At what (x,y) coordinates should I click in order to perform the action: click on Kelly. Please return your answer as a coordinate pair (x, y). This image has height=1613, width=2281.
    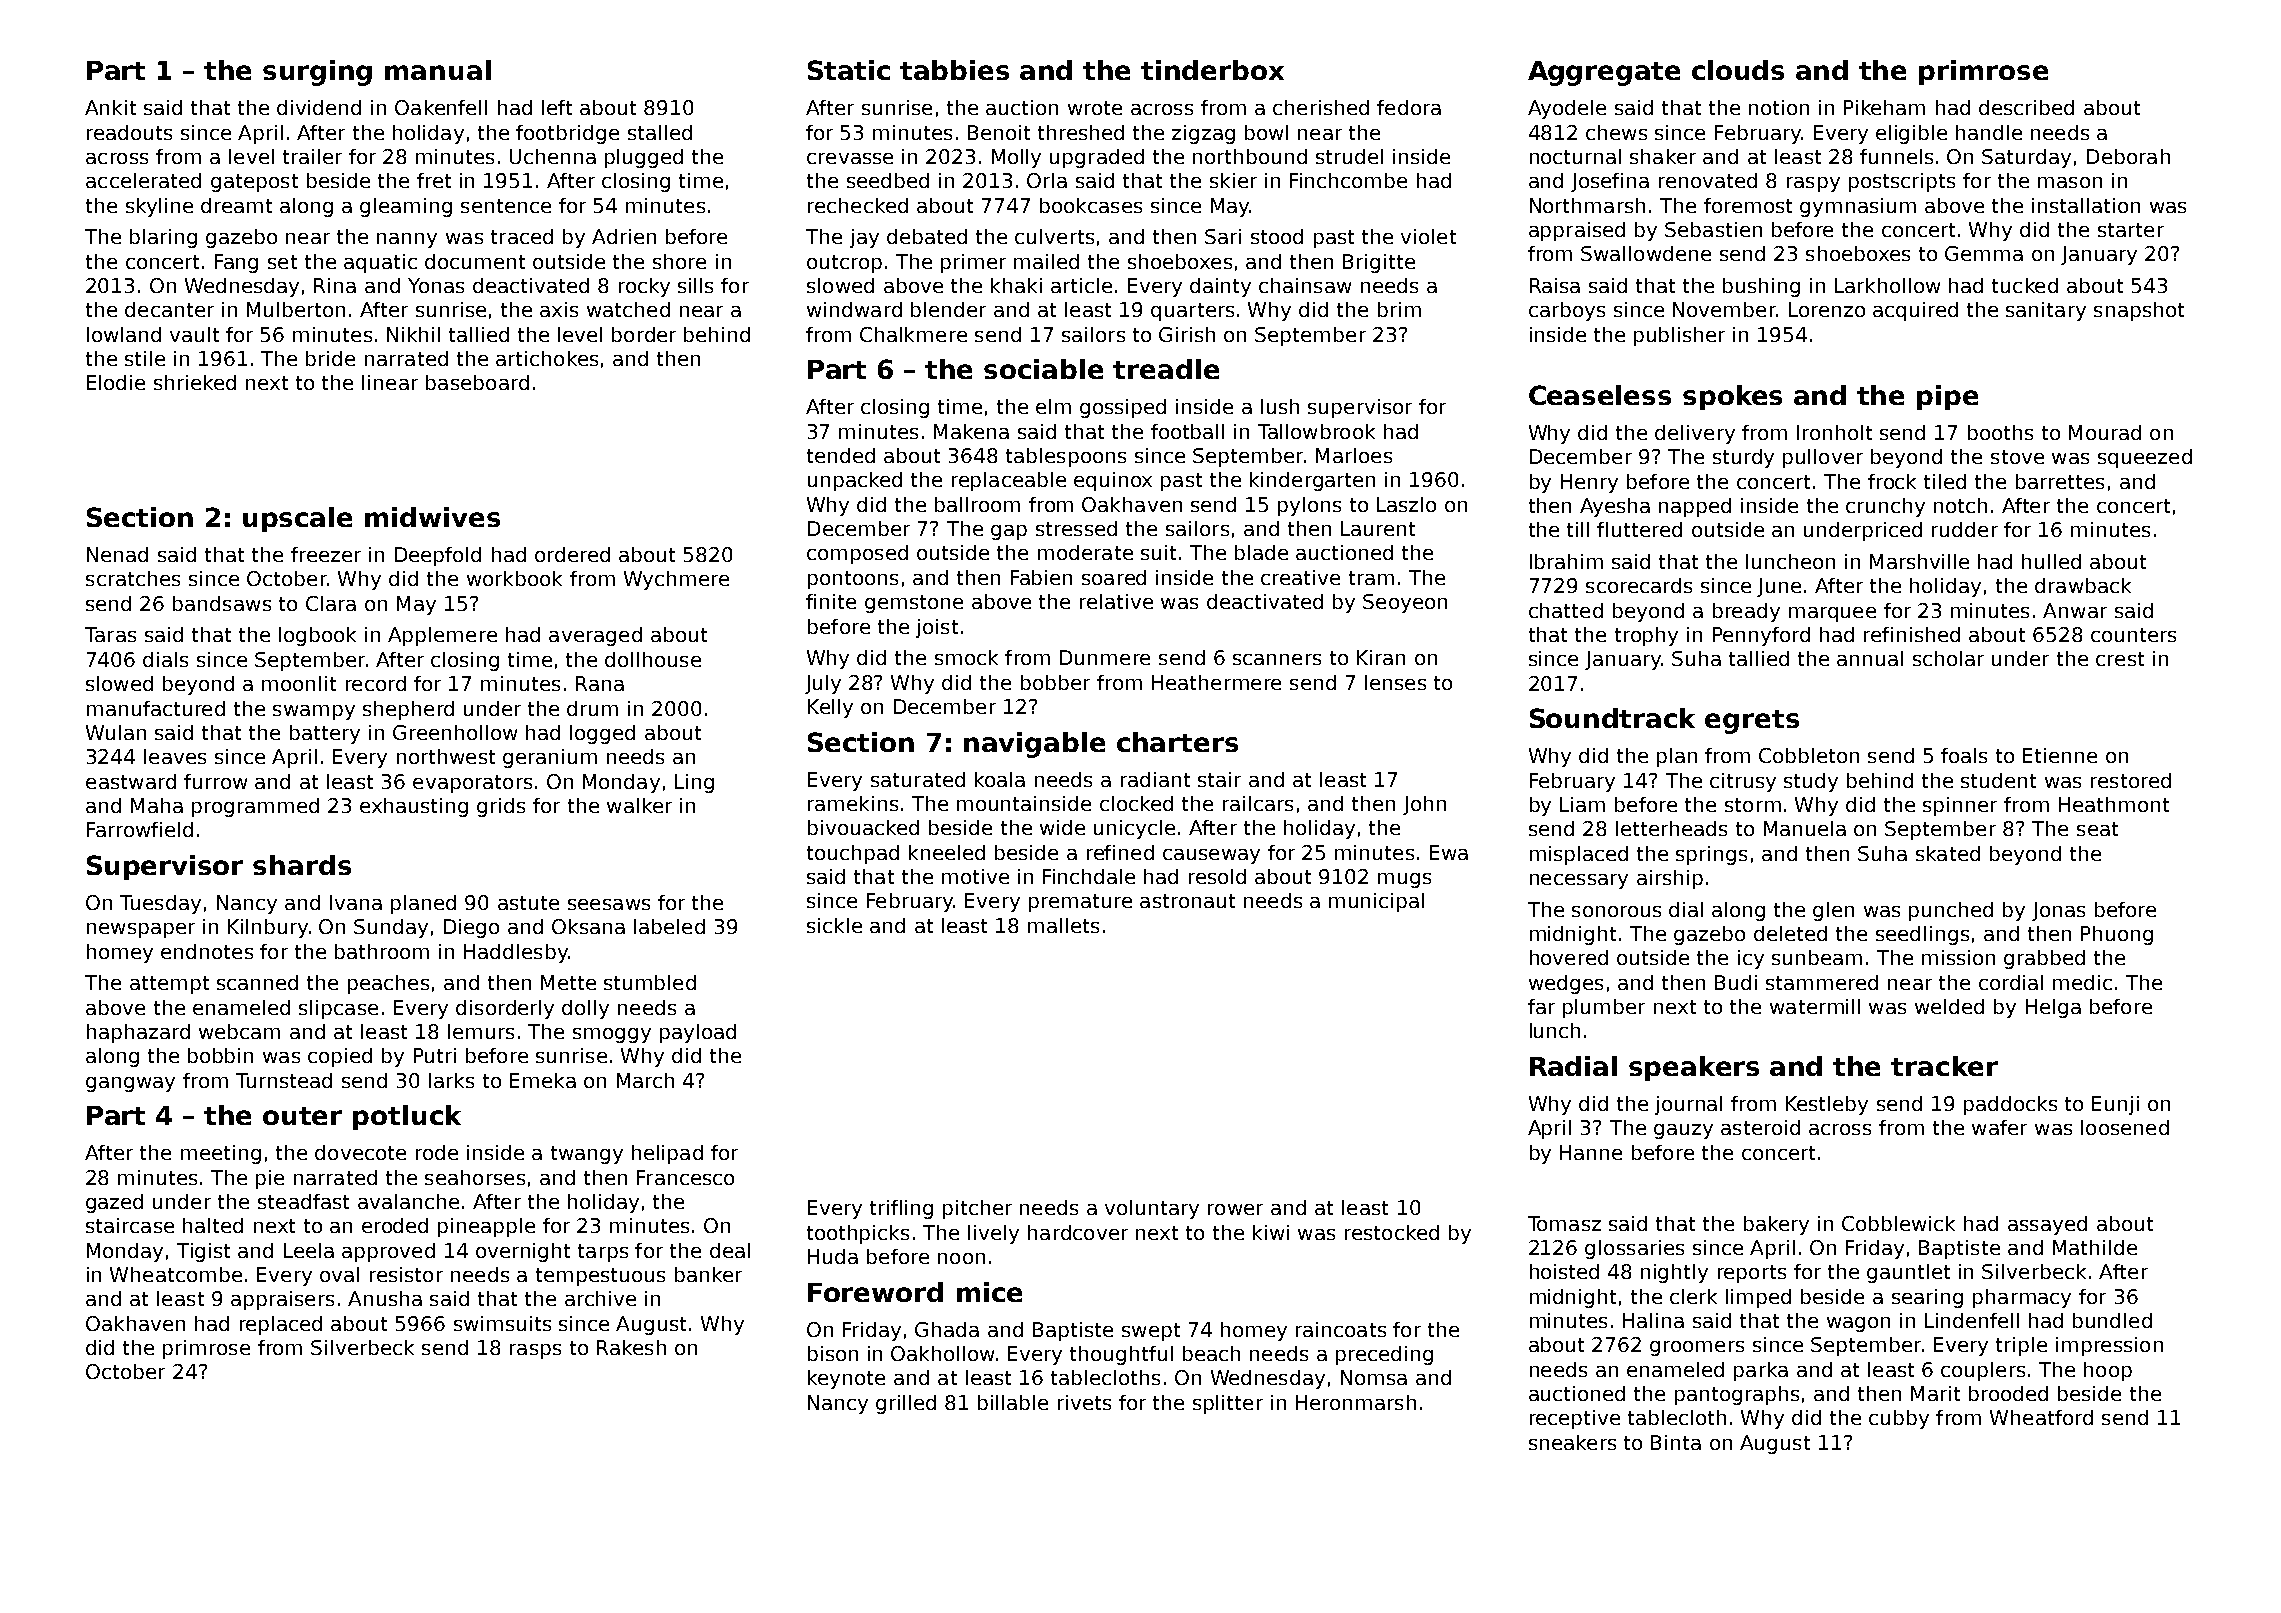
    Looking at the image, I should click on (830, 708).
